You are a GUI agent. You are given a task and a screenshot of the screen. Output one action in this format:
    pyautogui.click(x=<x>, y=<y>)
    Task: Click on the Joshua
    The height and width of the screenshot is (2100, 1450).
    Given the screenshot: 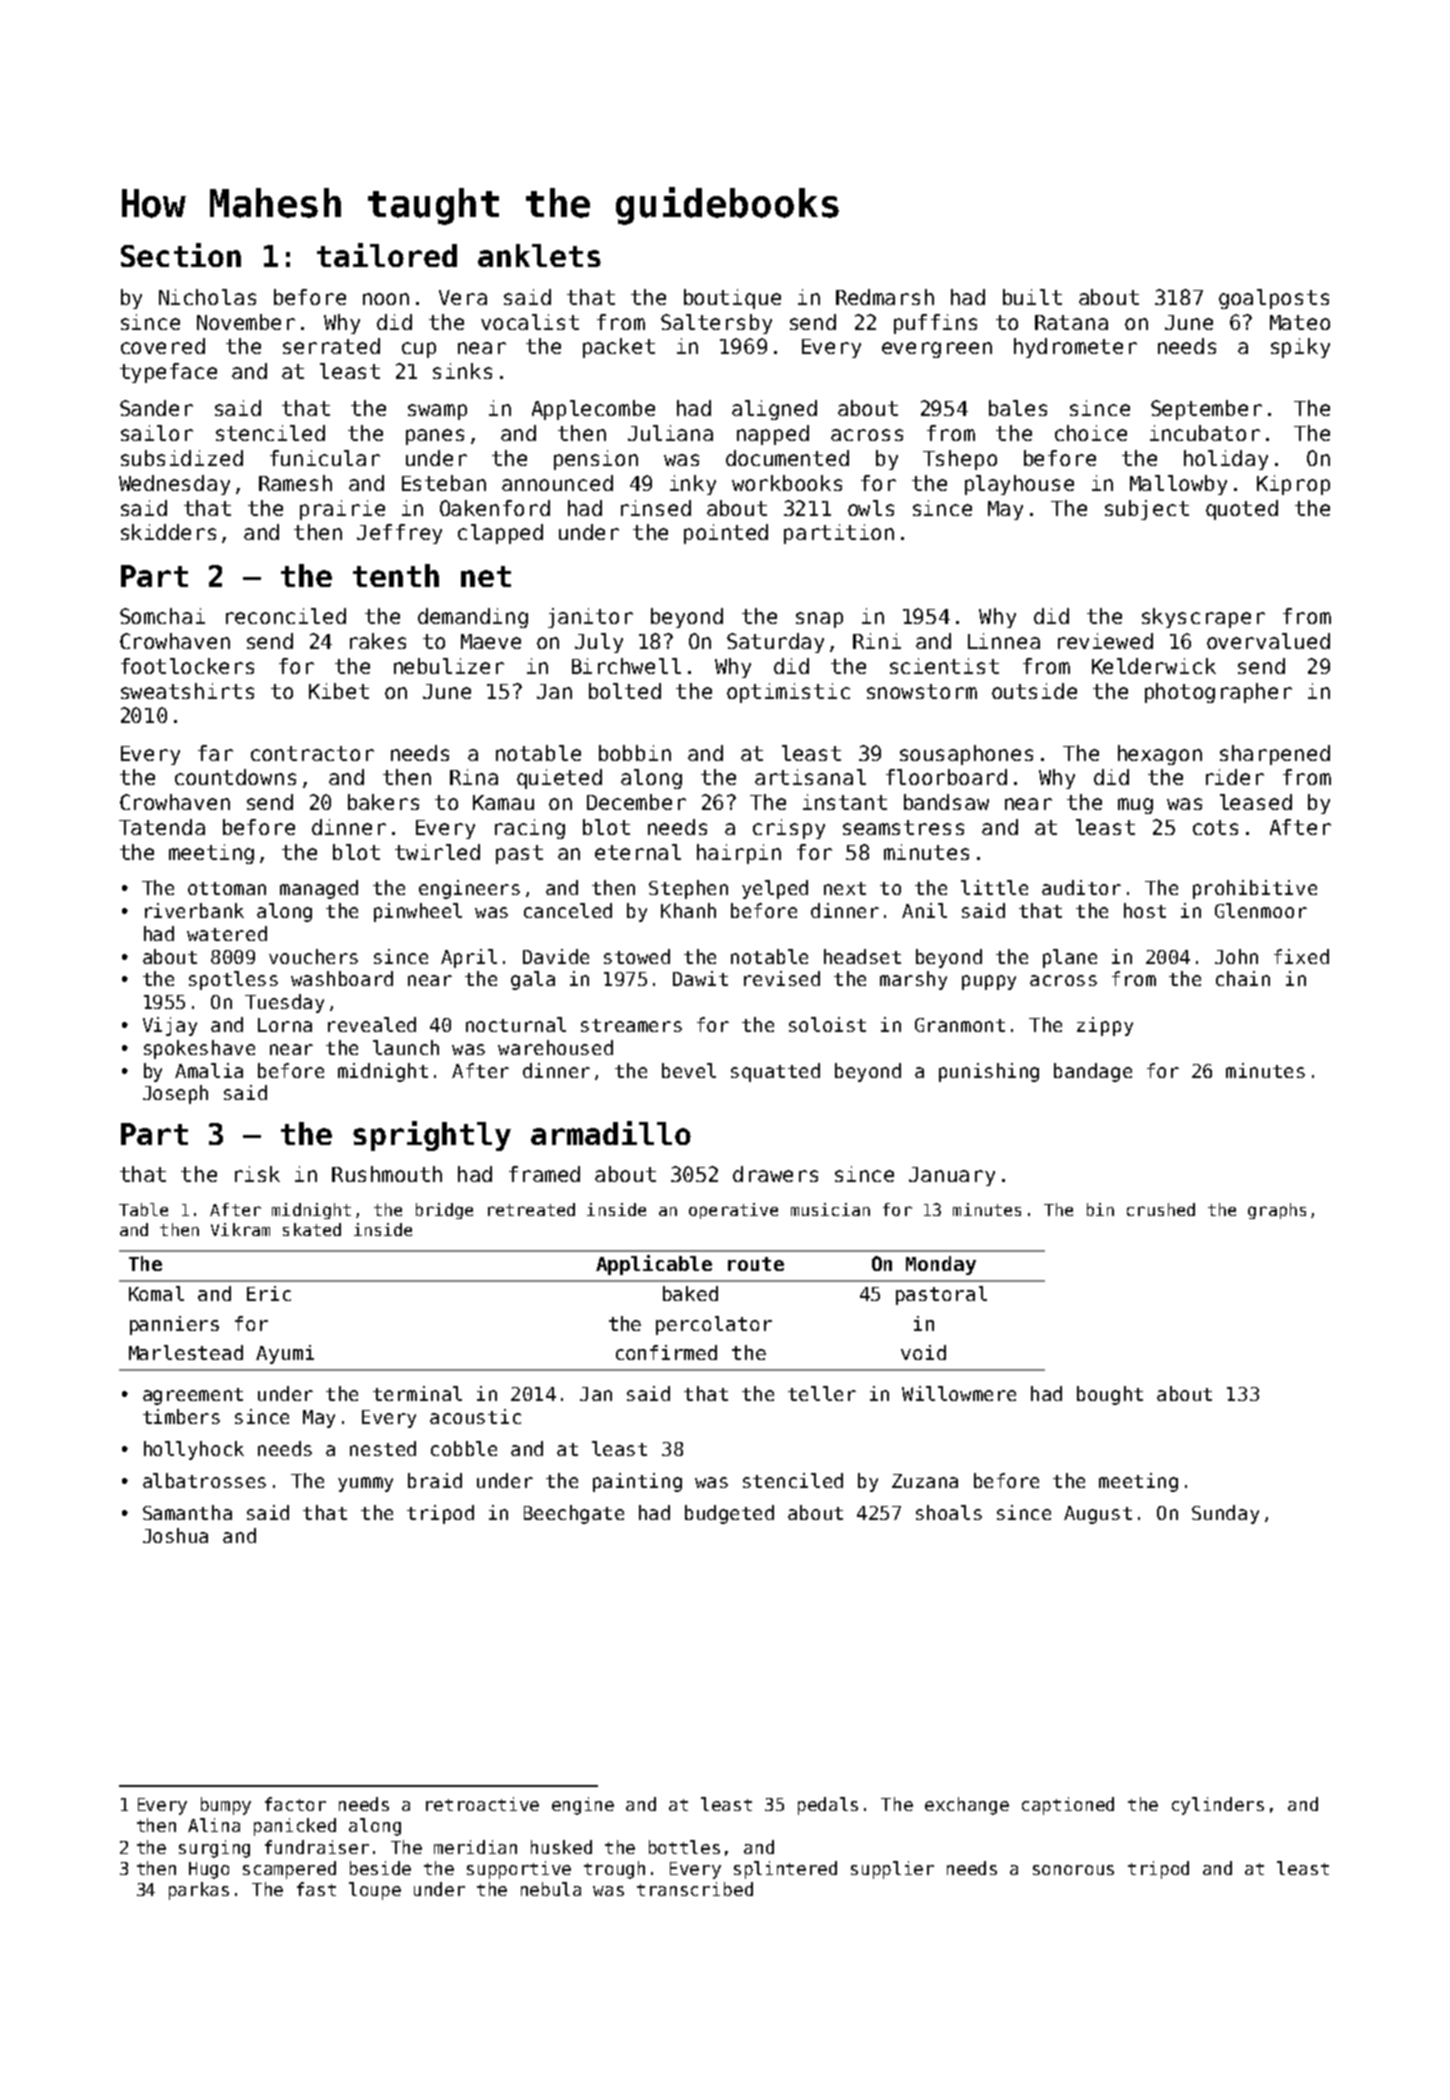 What is the action you would take?
    pyautogui.click(x=175, y=1535)
